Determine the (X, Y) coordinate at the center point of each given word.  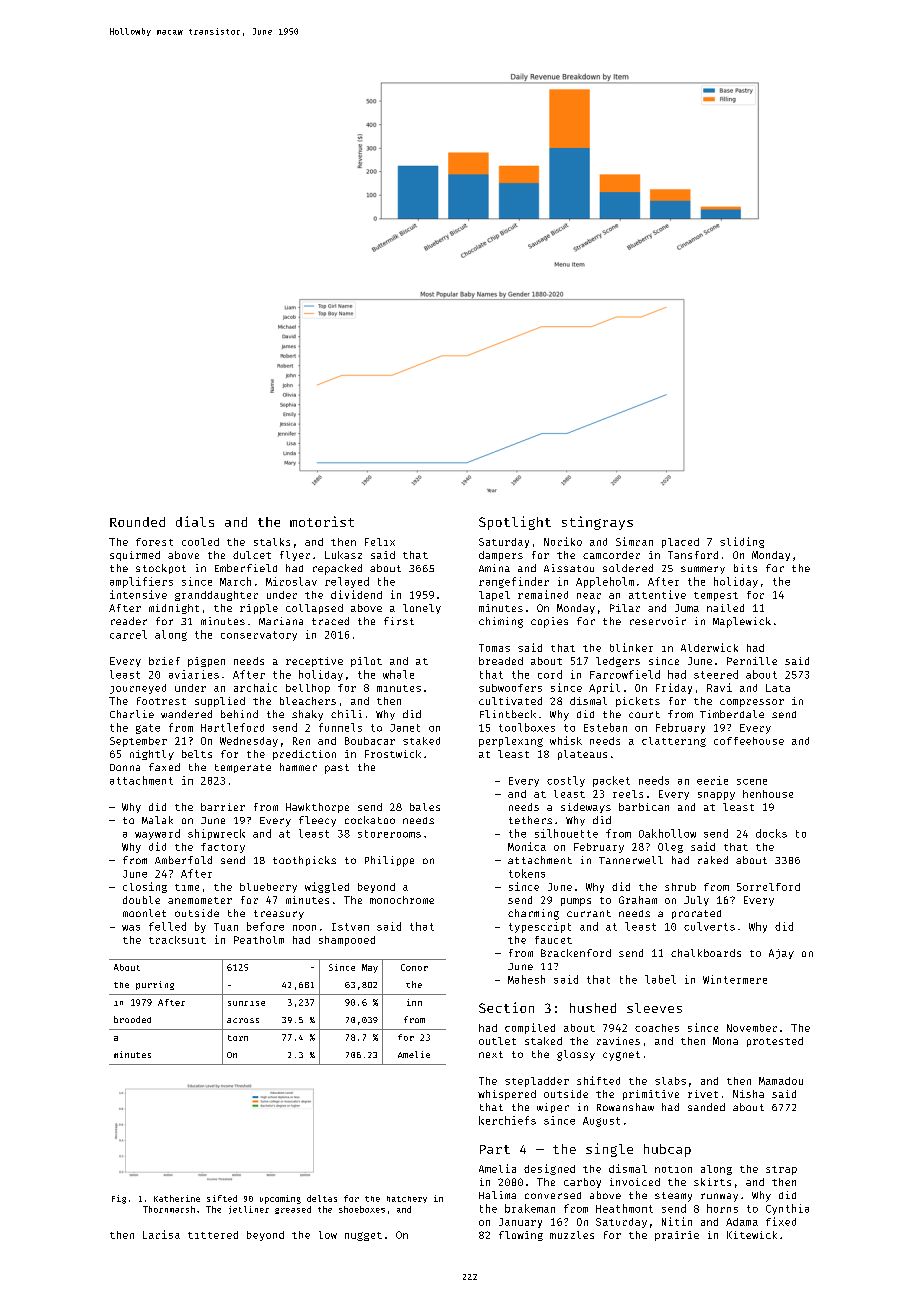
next (491, 1054)
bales (425, 807)
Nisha (748, 1094)
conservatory (259, 636)
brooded (132, 1019)
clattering (674, 742)
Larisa (161, 1234)
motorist (322, 521)
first (399, 621)
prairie (677, 1236)
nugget (363, 1236)
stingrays (597, 523)
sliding (742, 542)
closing (145, 887)
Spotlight (515, 523)
